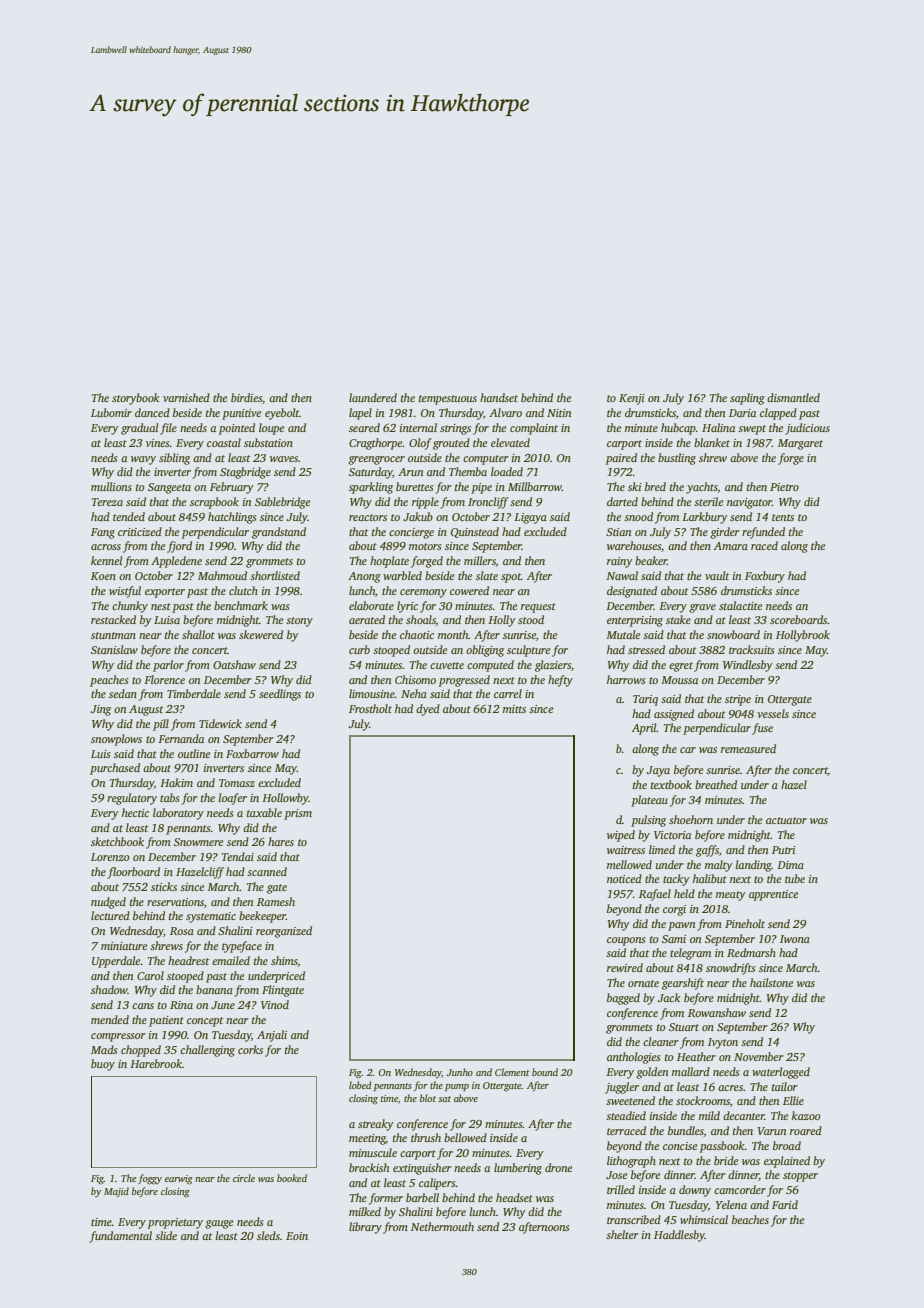 This page has height=1308, width=924. What do you see at coordinates (428, 710) in the page?
I see `dyed` at bounding box center [428, 710].
